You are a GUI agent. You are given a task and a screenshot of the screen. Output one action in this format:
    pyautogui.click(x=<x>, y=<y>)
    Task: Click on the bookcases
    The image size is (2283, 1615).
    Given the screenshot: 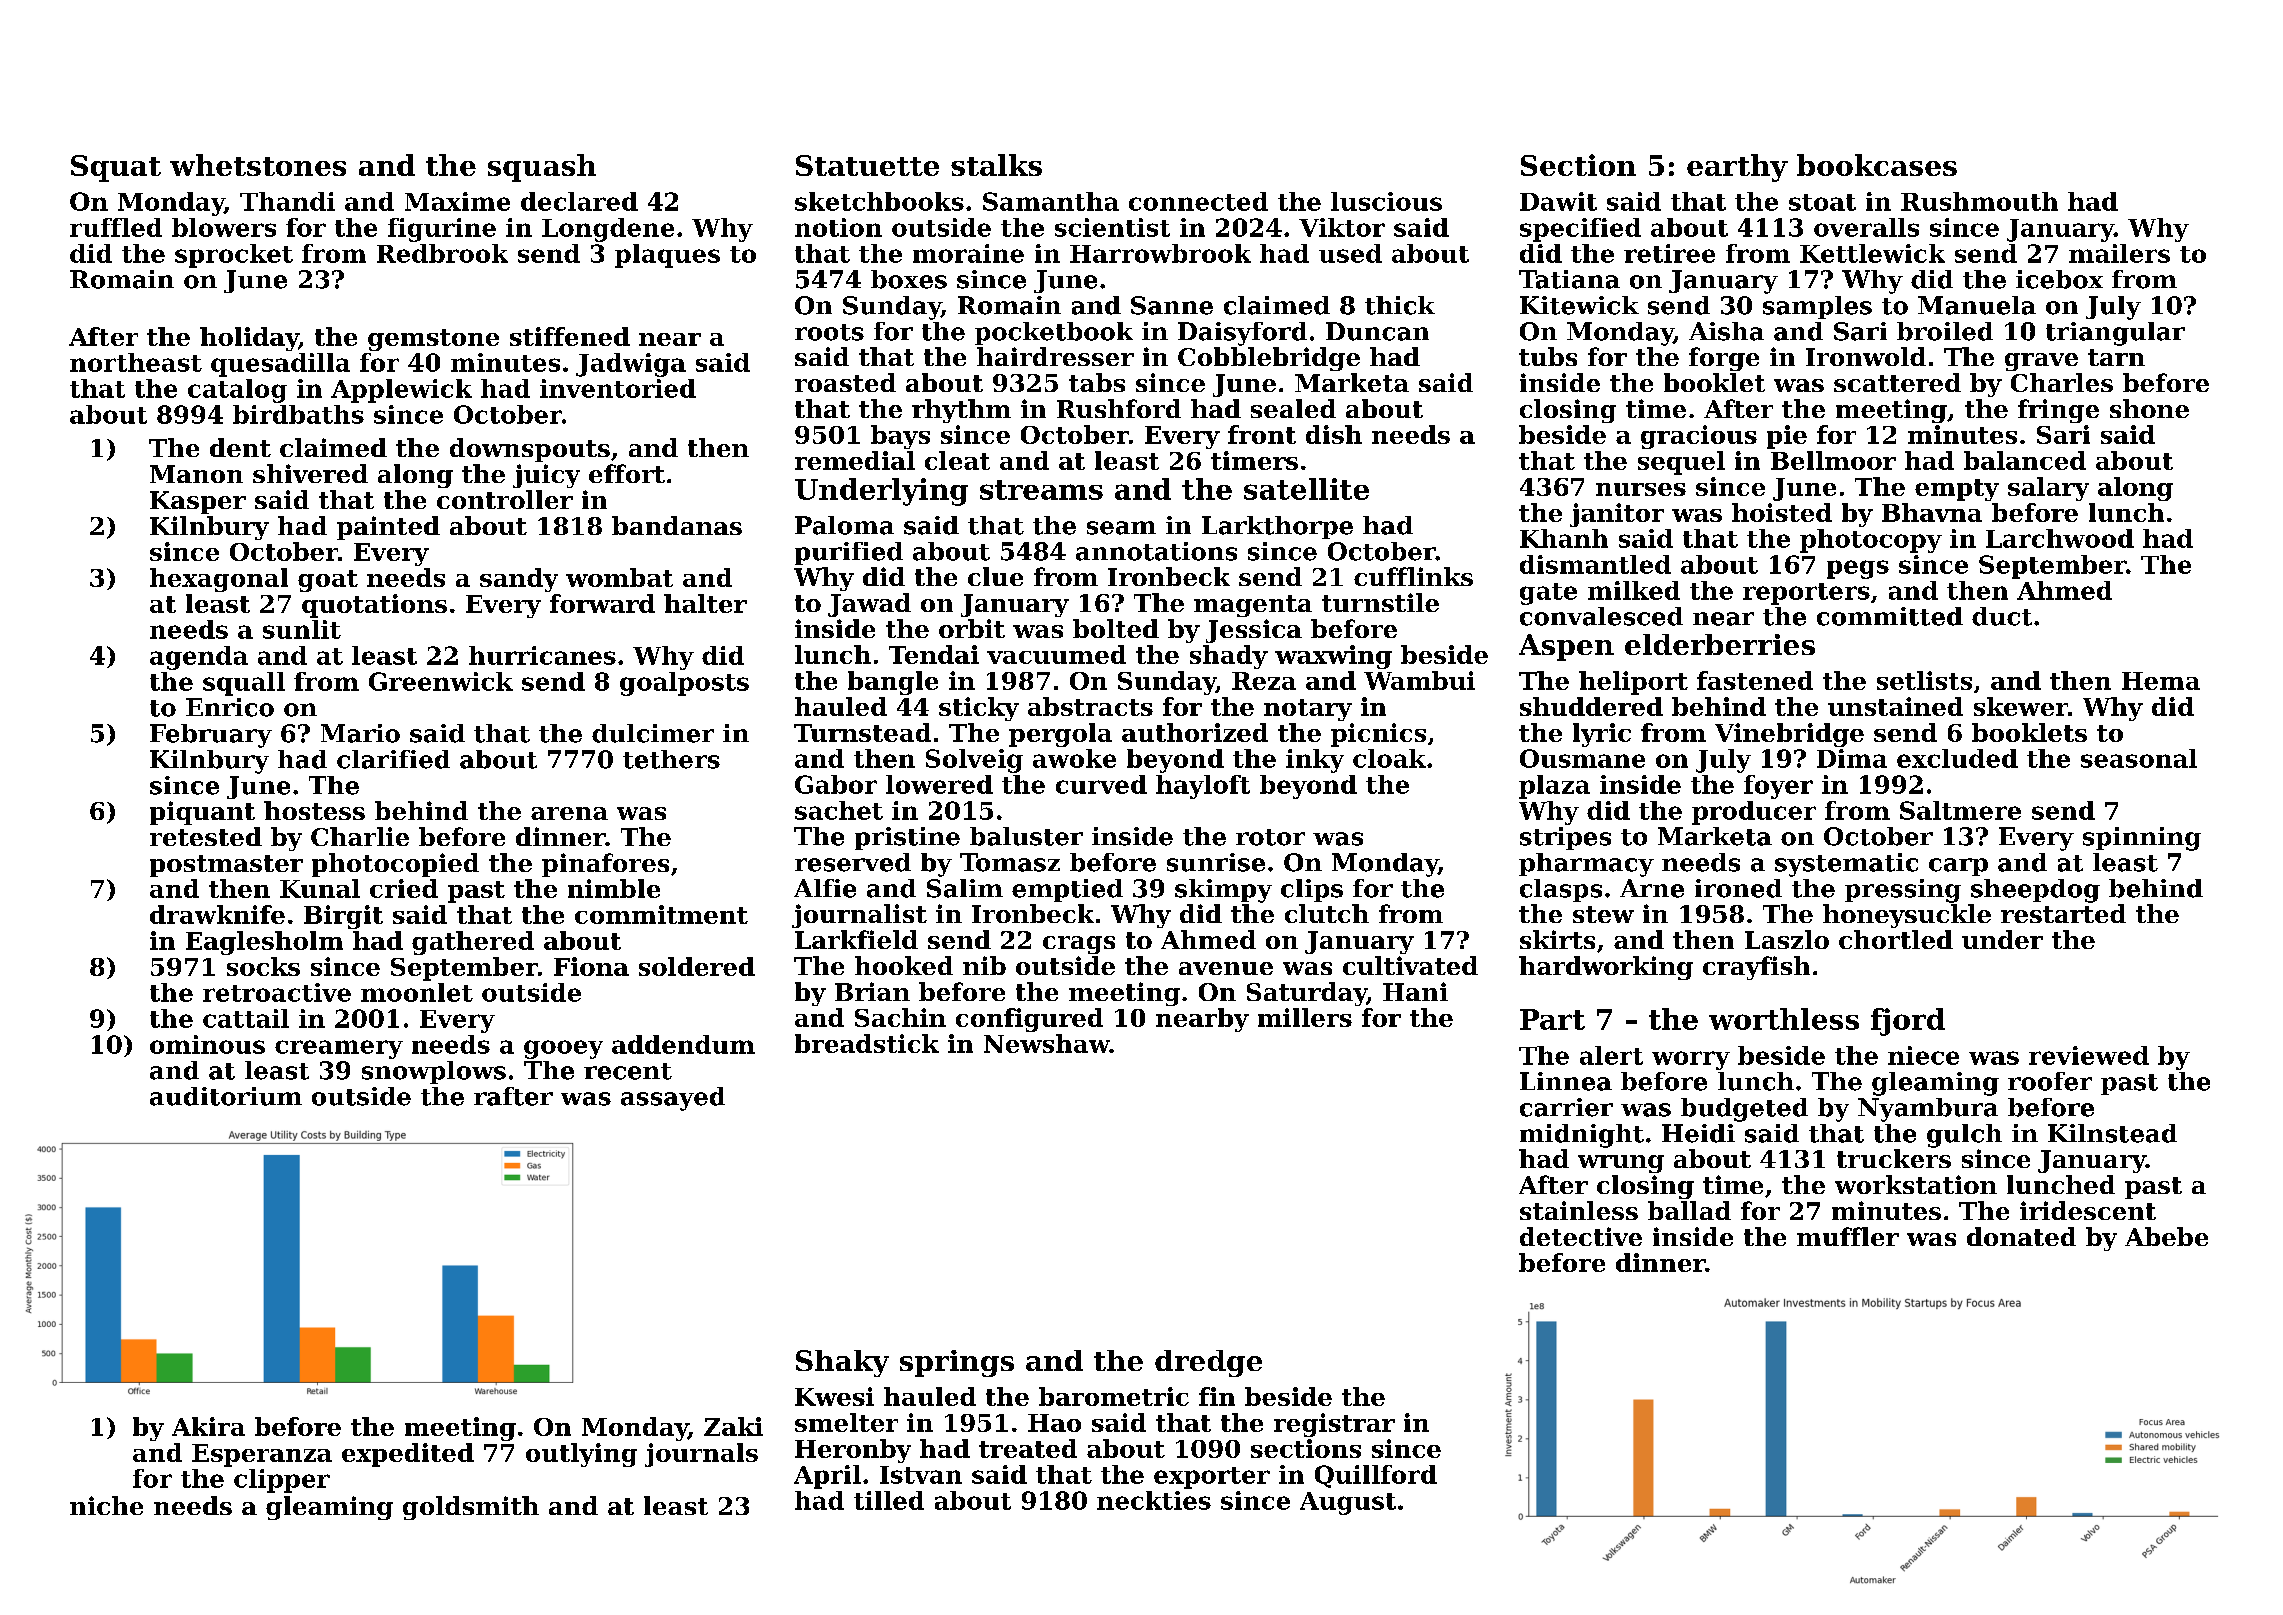 What is the action you would take?
    pyautogui.click(x=1877, y=165)
